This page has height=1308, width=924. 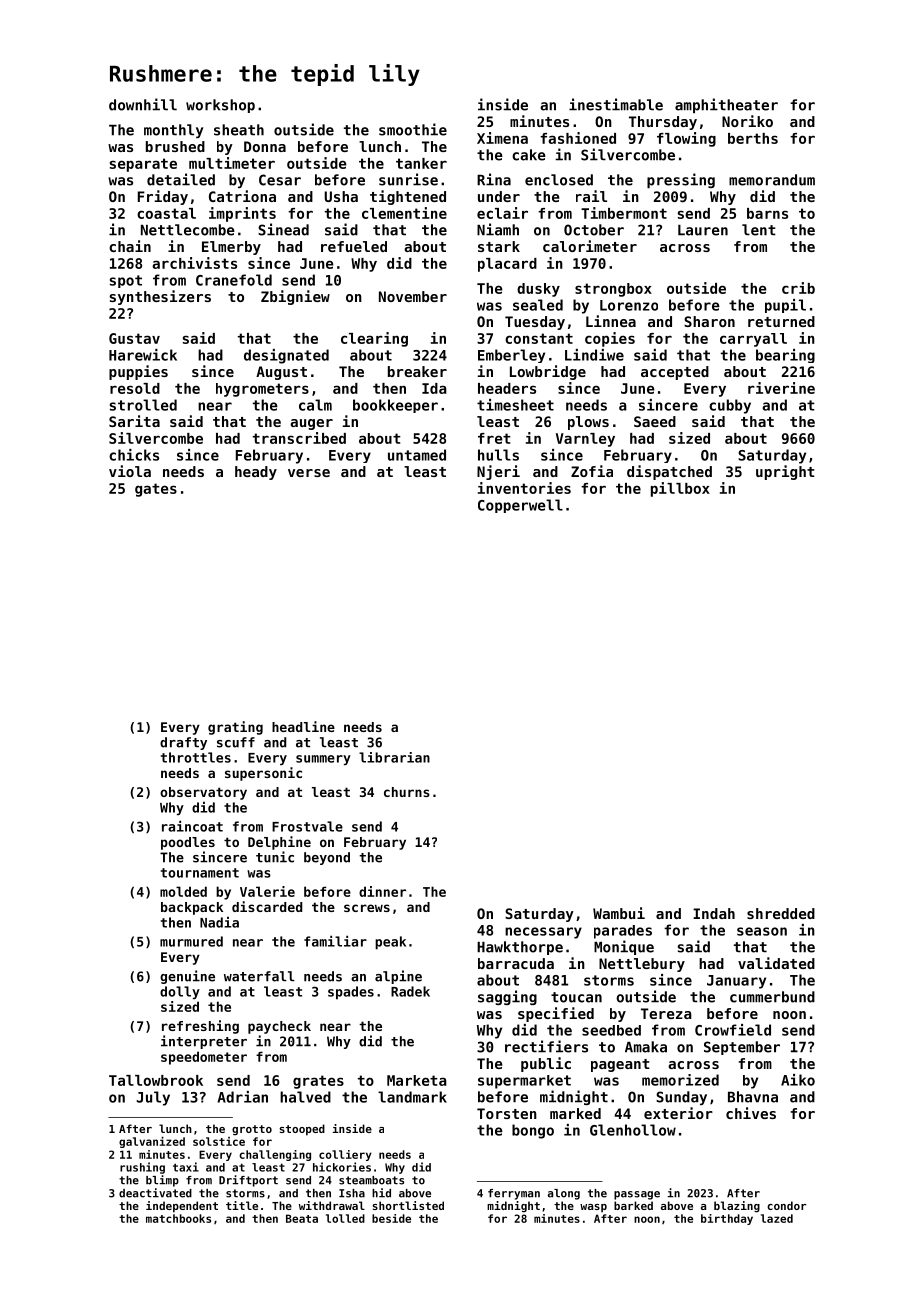 What do you see at coordinates (220, 106) in the page?
I see `workshop` at bounding box center [220, 106].
